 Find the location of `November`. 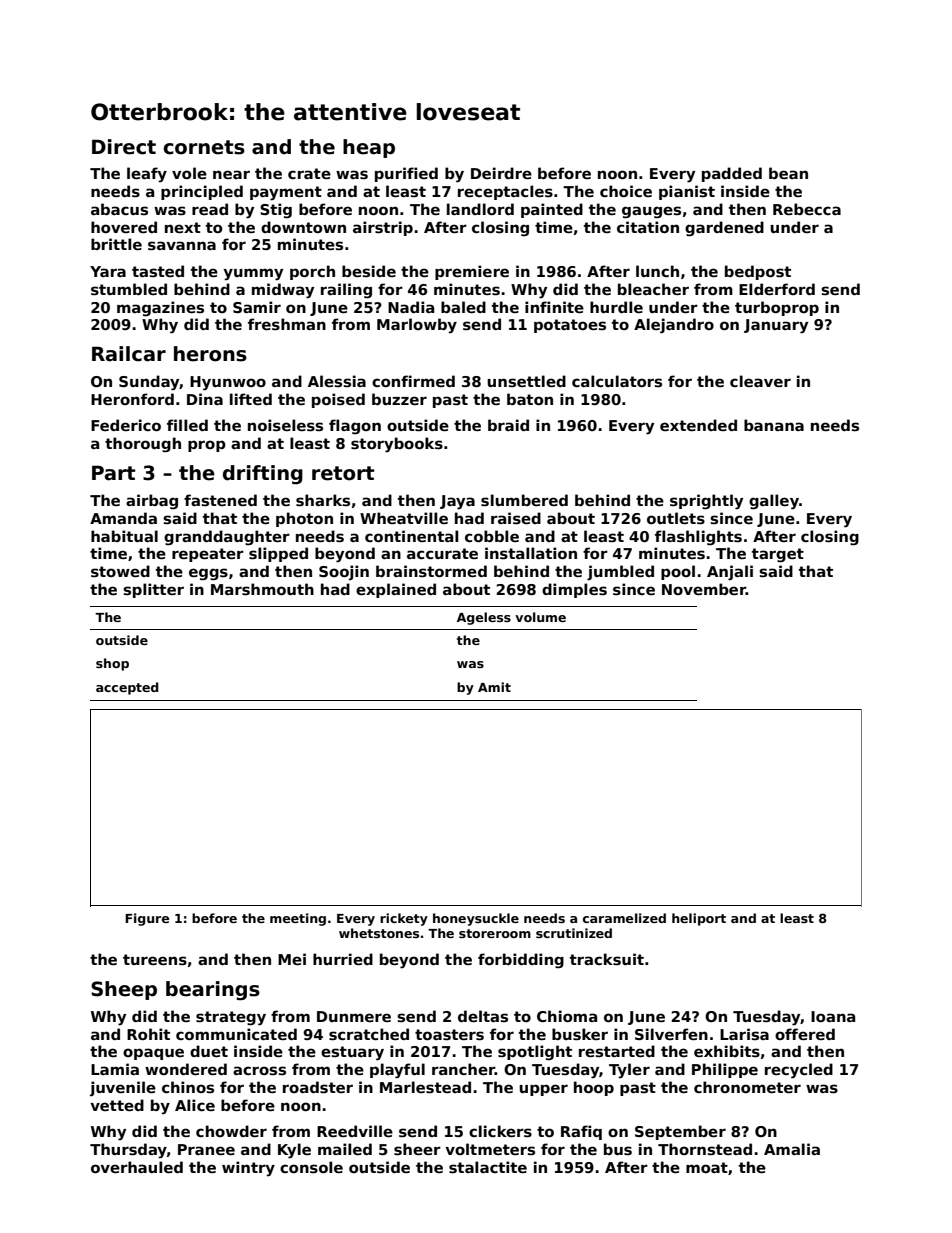

November is located at coordinates (704, 589).
